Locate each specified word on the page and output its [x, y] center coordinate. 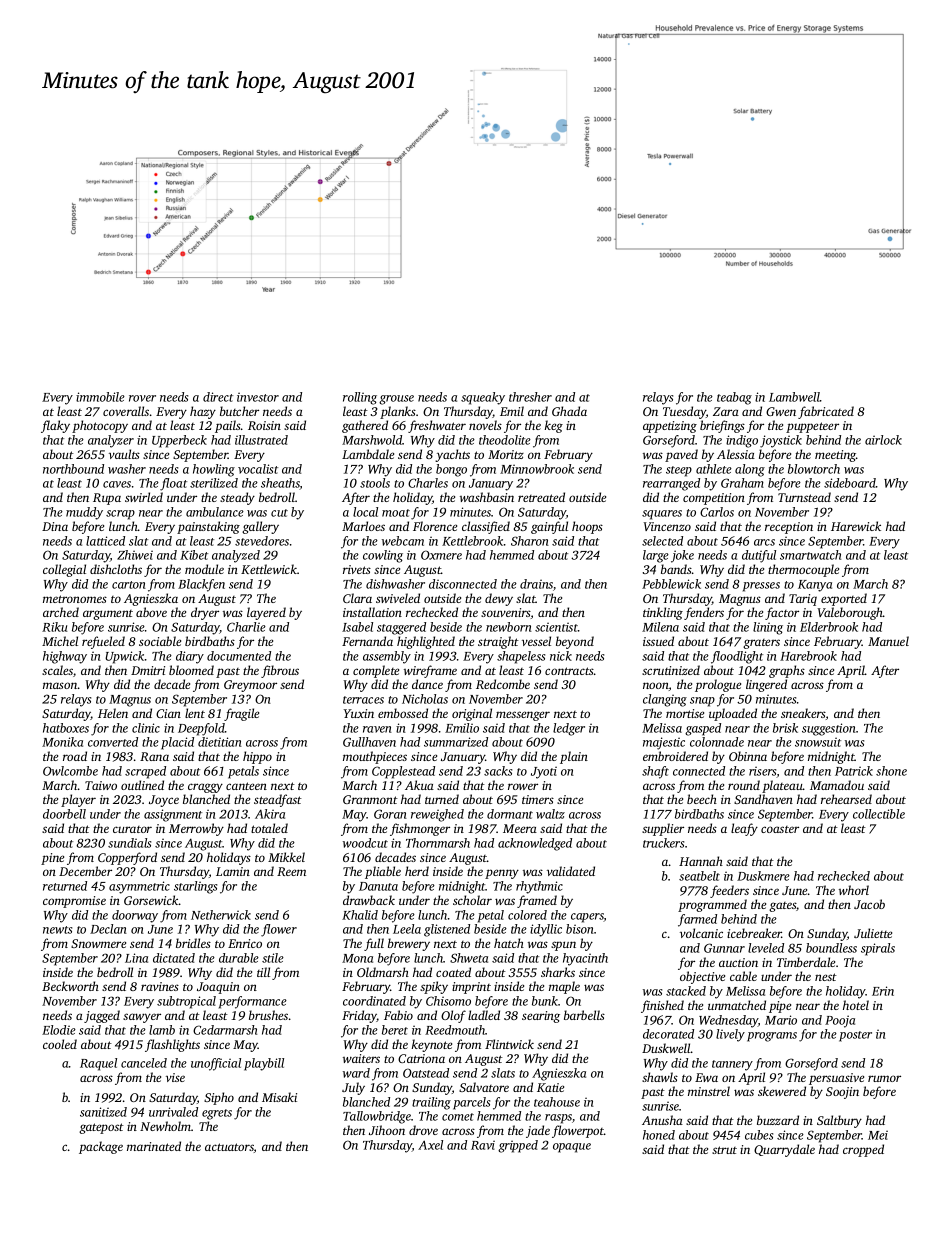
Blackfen [201, 585]
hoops [587, 527]
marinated [154, 1146]
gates [782, 907]
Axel [430, 1145]
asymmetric [139, 887]
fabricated [826, 412]
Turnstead [804, 497]
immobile [100, 397]
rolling [360, 398]
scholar [472, 900]
